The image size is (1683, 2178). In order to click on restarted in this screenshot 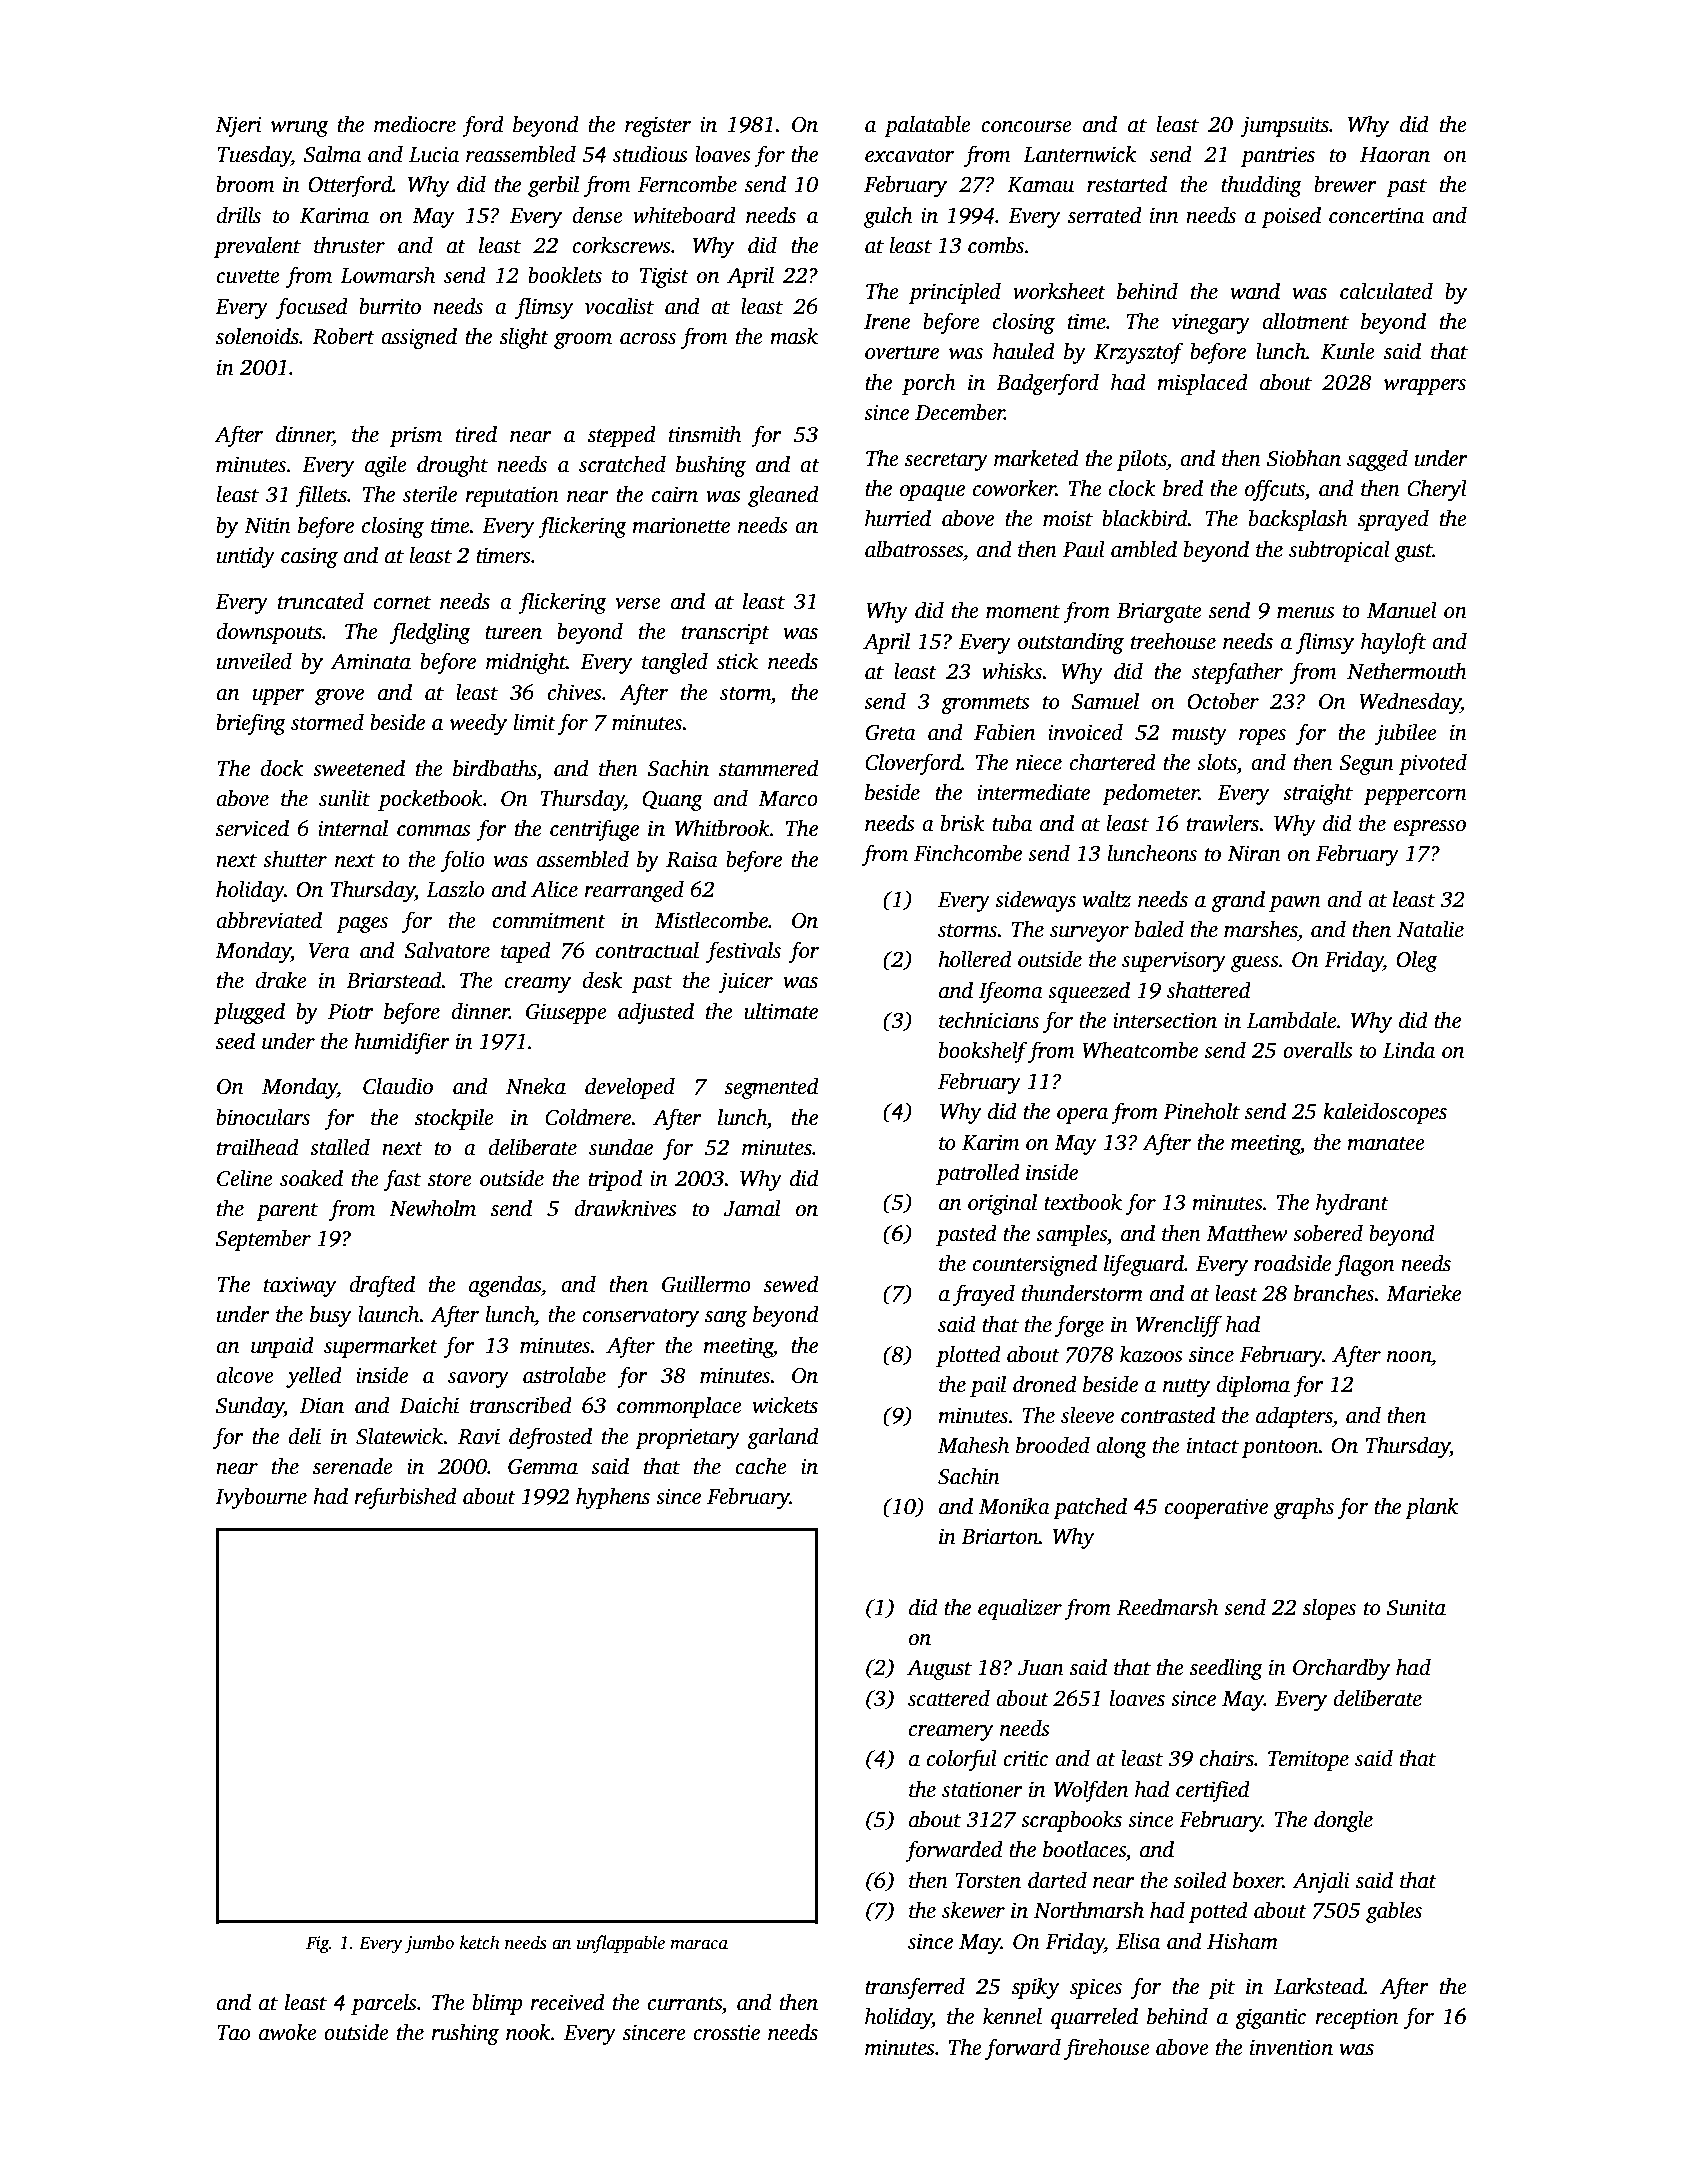, I will do `click(1127, 184)`.
